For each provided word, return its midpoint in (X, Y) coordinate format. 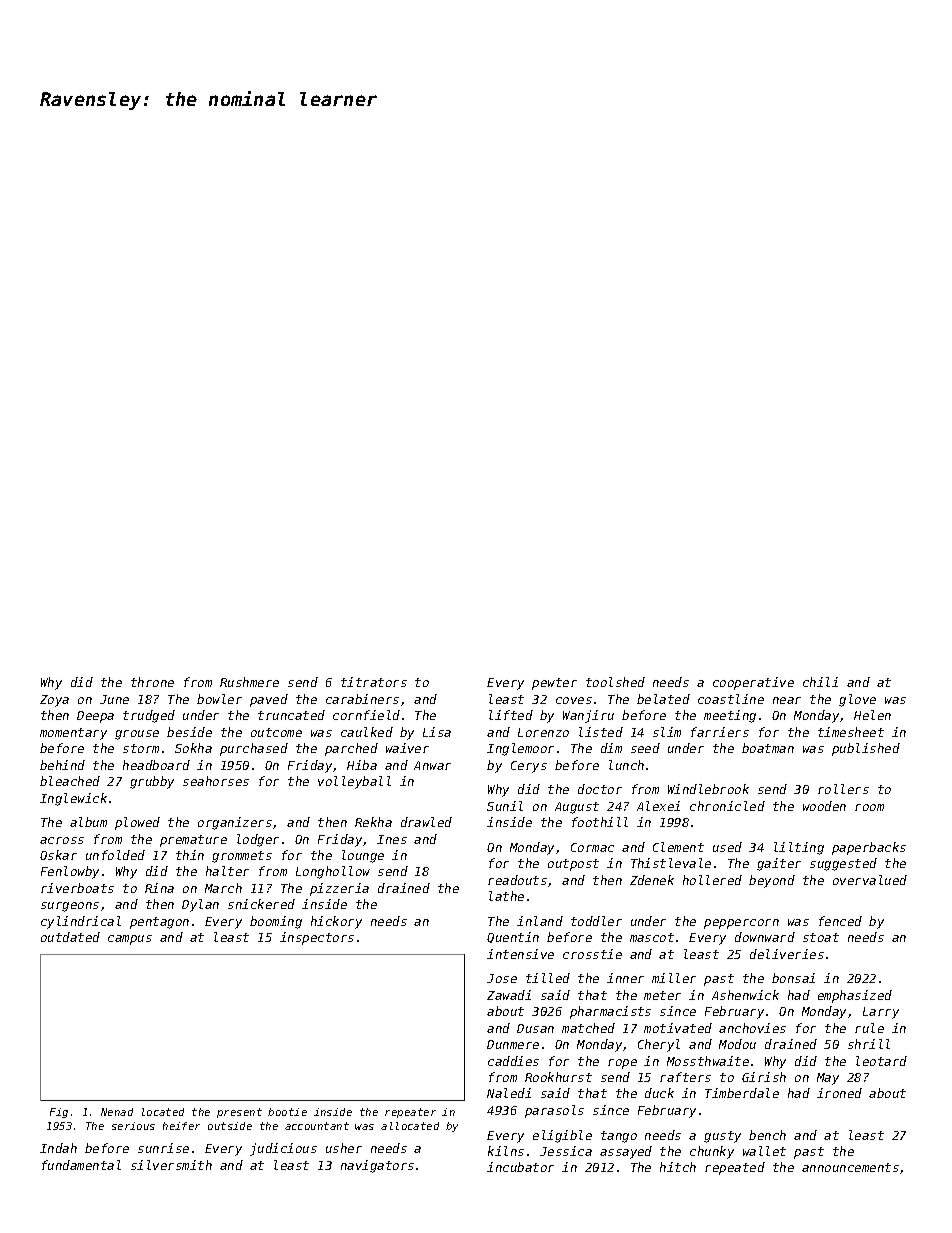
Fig (59, 1113)
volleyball (354, 782)
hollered (712, 880)
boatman (768, 748)
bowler (219, 699)
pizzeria (339, 889)
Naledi (509, 1093)
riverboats (77, 888)
